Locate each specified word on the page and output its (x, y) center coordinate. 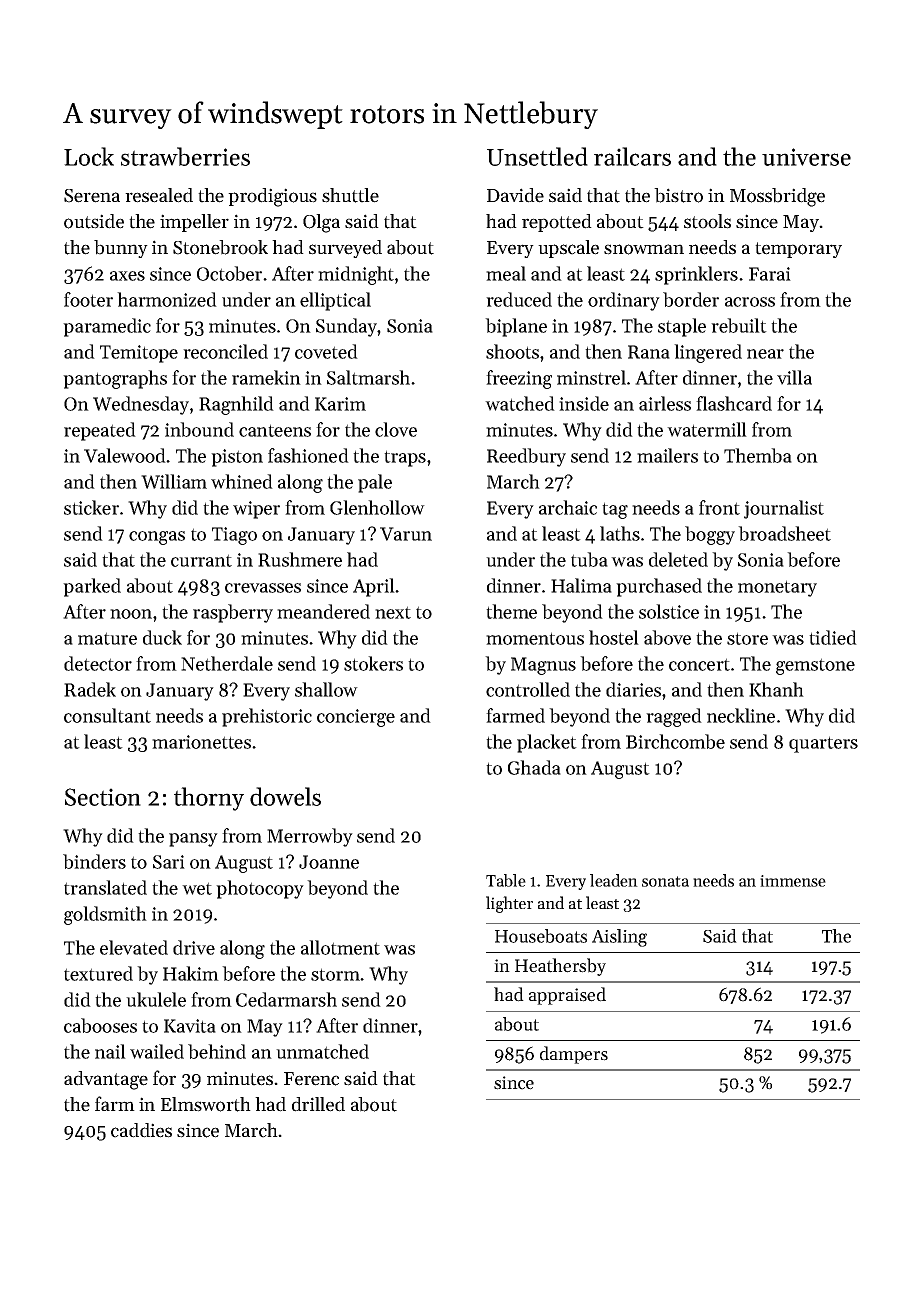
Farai (770, 274)
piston (237, 458)
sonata (665, 881)
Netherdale (227, 663)
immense (793, 881)
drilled (318, 1104)
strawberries (185, 156)
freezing (519, 379)
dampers (574, 1055)
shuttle (350, 195)
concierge (356, 718)
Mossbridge (777, 197)
